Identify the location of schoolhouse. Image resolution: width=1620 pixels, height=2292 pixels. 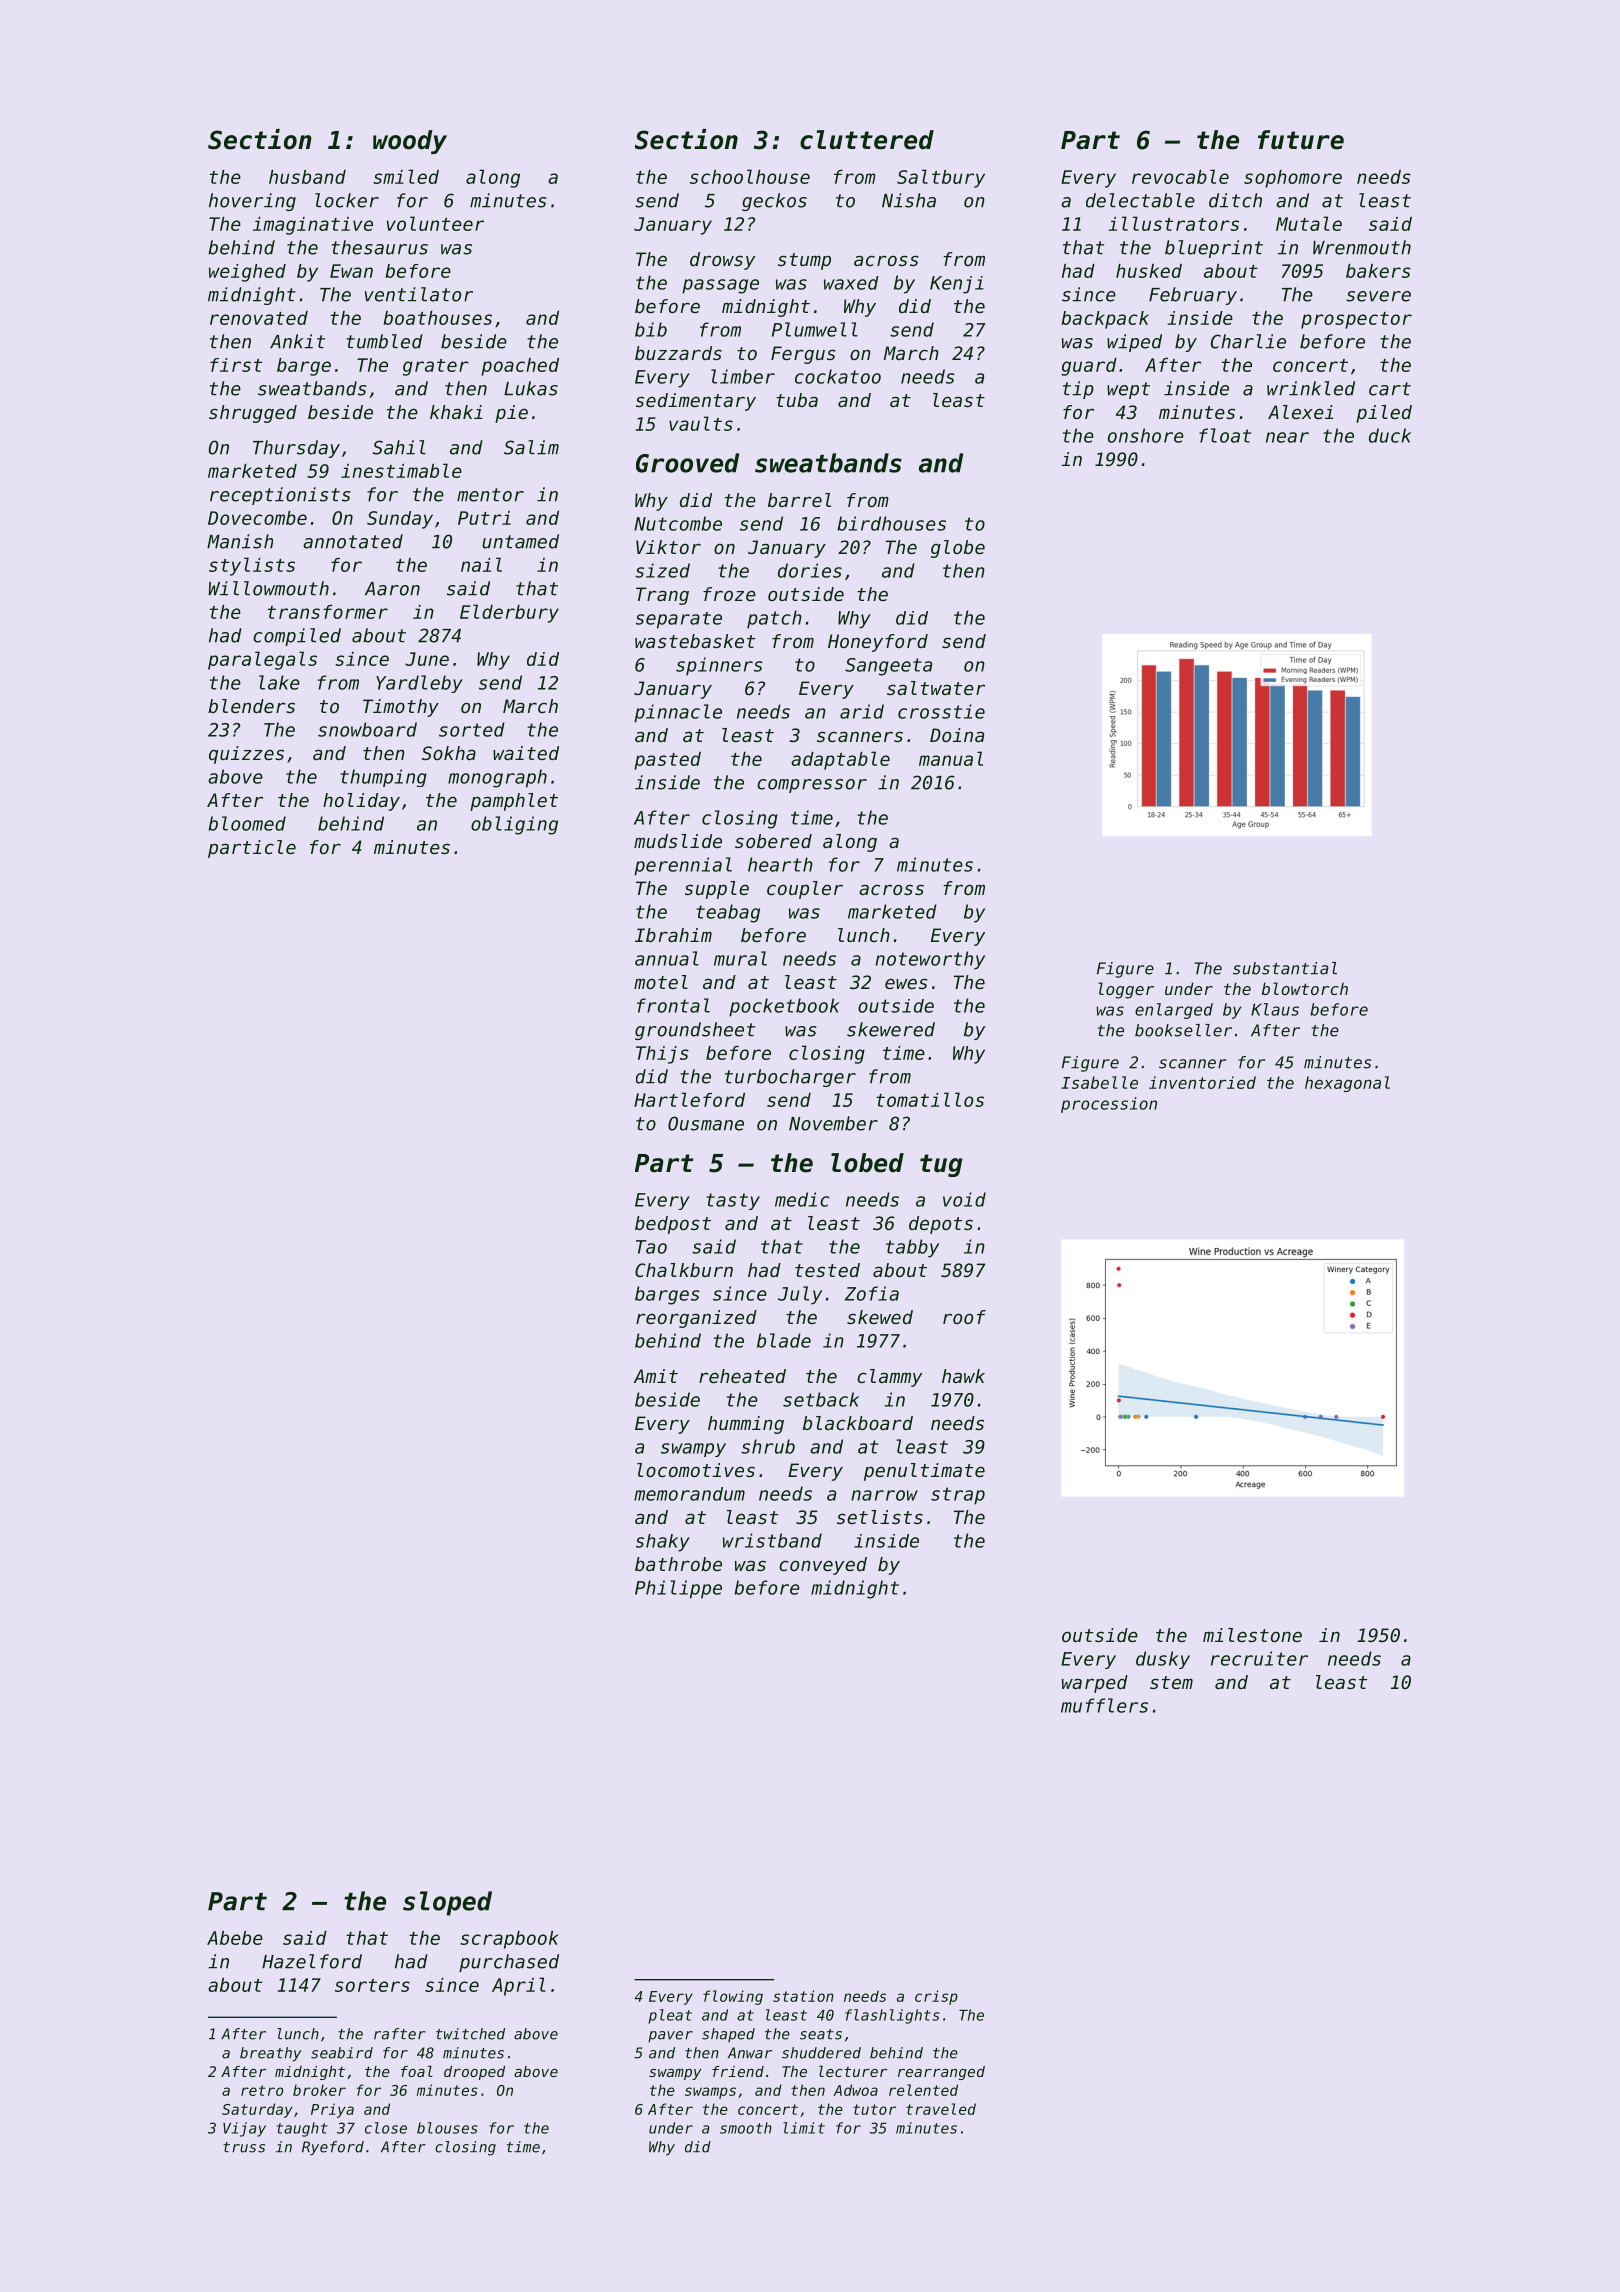
(750, 176).
